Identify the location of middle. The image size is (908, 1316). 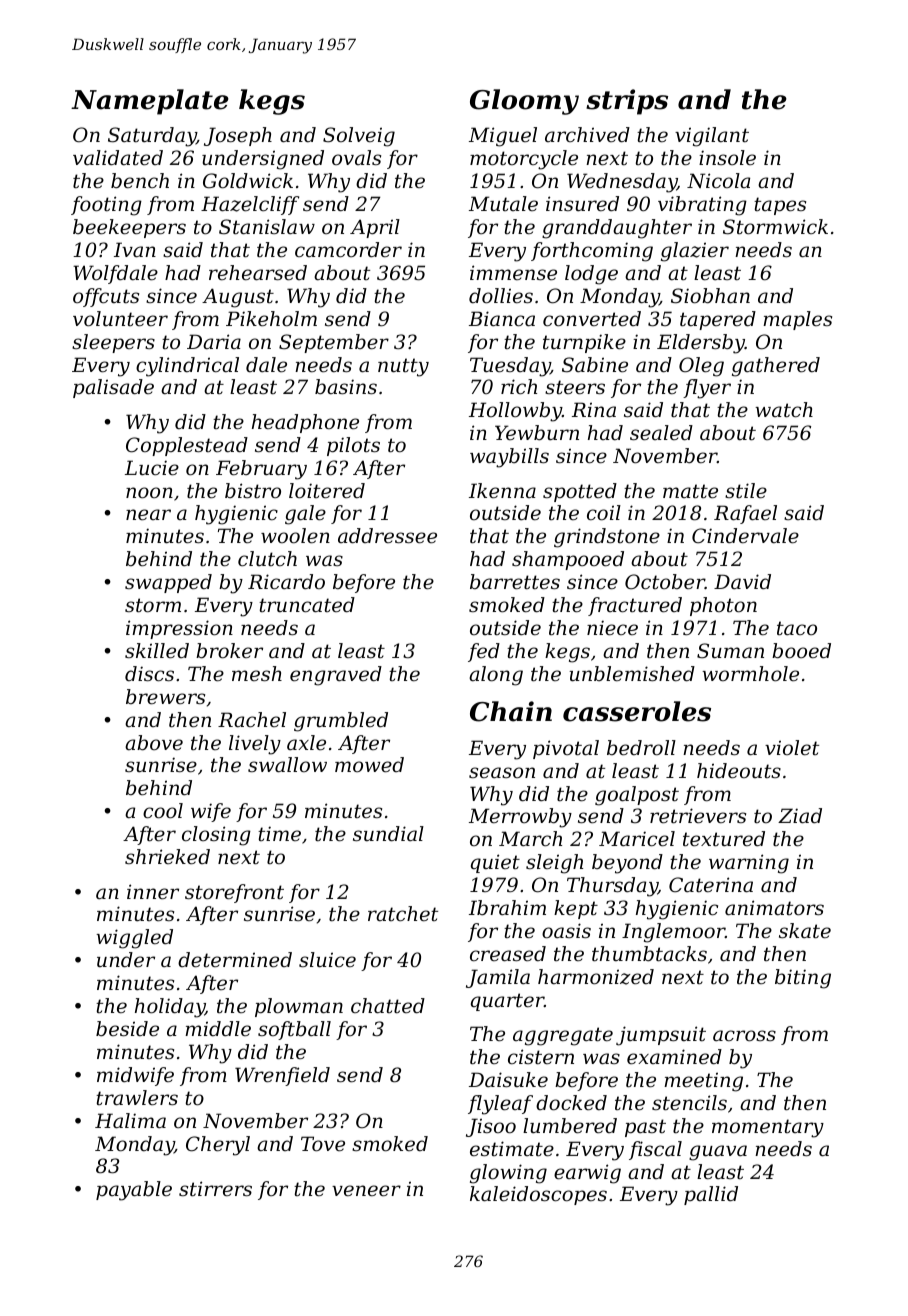
(218, 1029).
